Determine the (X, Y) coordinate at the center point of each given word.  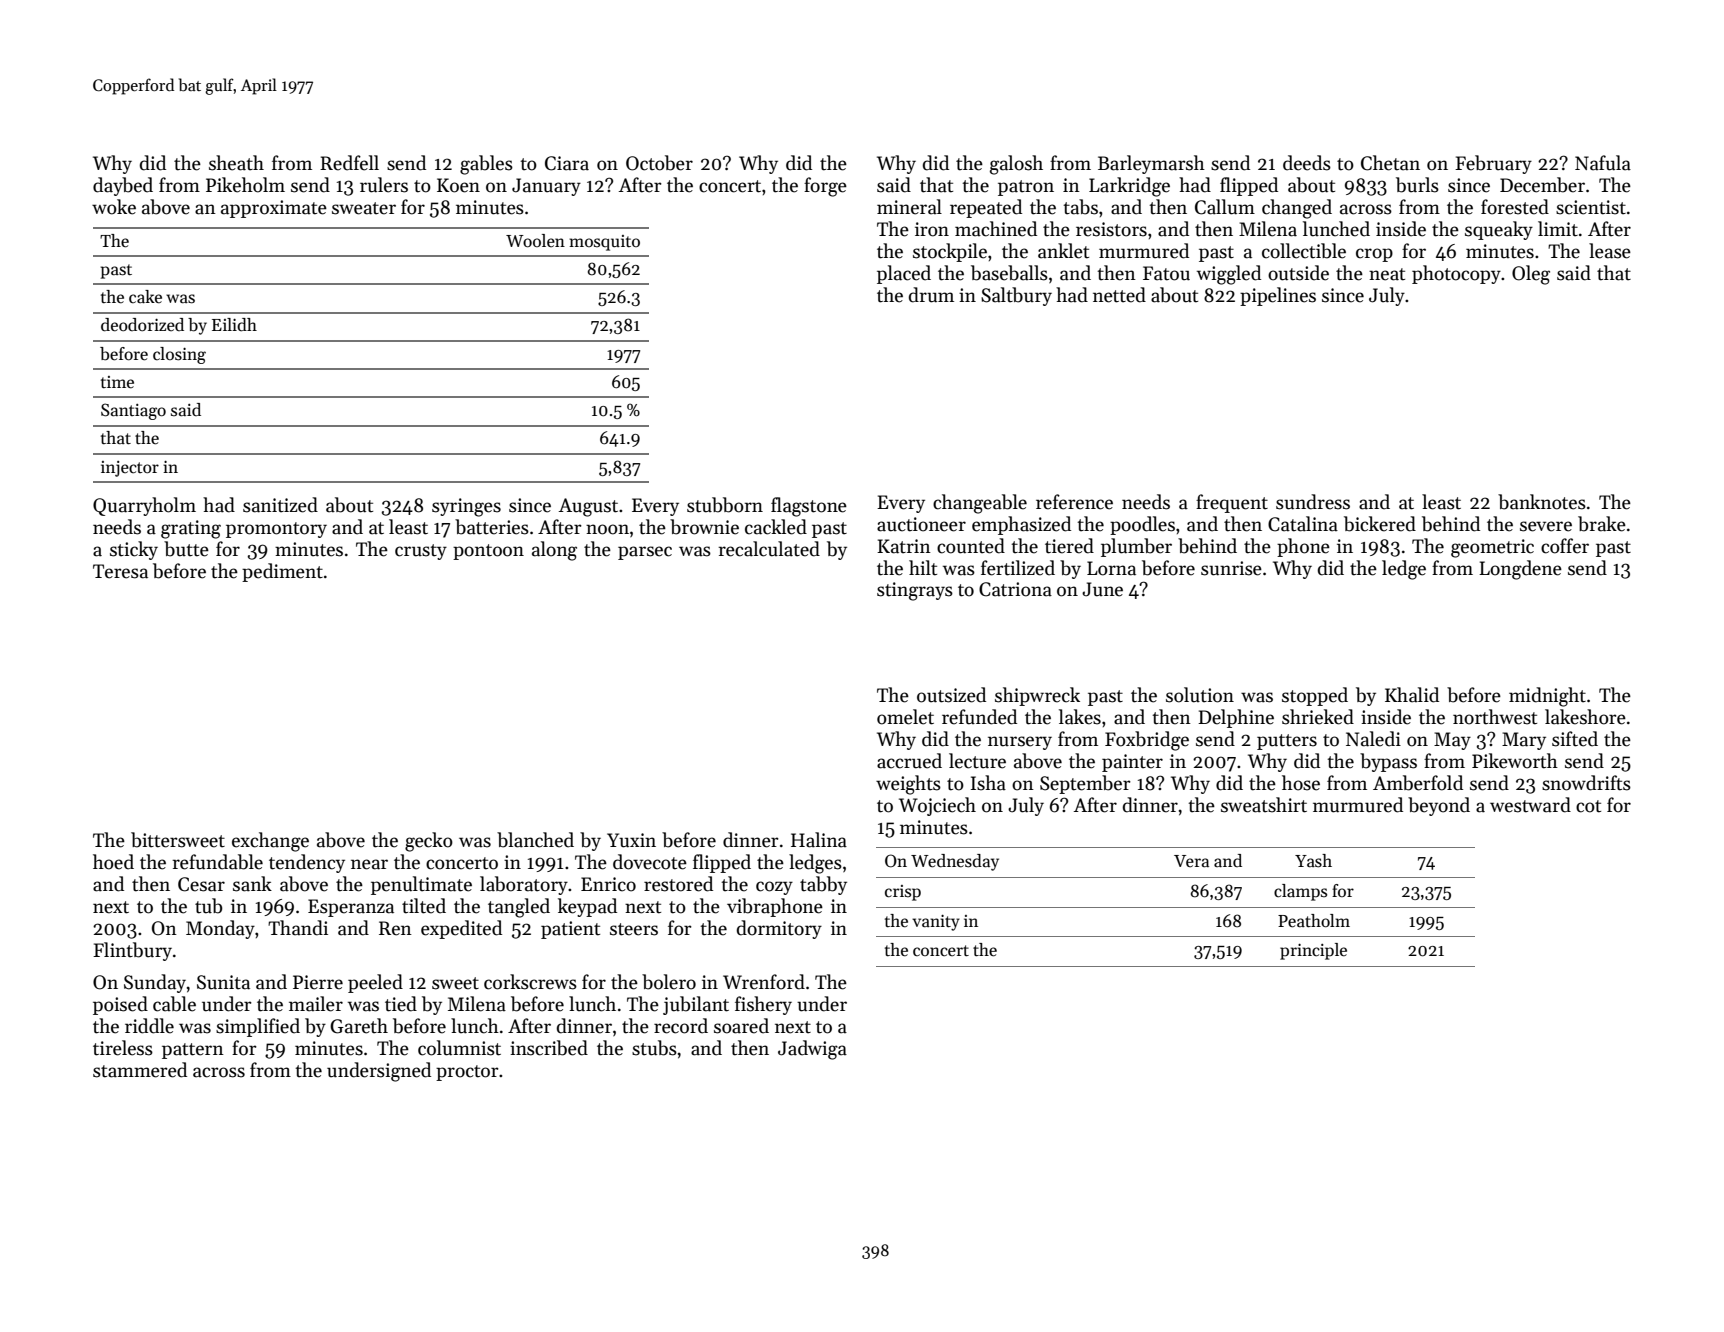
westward (1530, 805)
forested (1515, 207)
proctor (467, 1073)
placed (904, 274)
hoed (113, 862)
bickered (1380, 524)
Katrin (904, 546)
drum (931, 295)
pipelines (1278, 296)
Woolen (535, 241)
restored (678, 884)
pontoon (488, 552)
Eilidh (234, 325)
